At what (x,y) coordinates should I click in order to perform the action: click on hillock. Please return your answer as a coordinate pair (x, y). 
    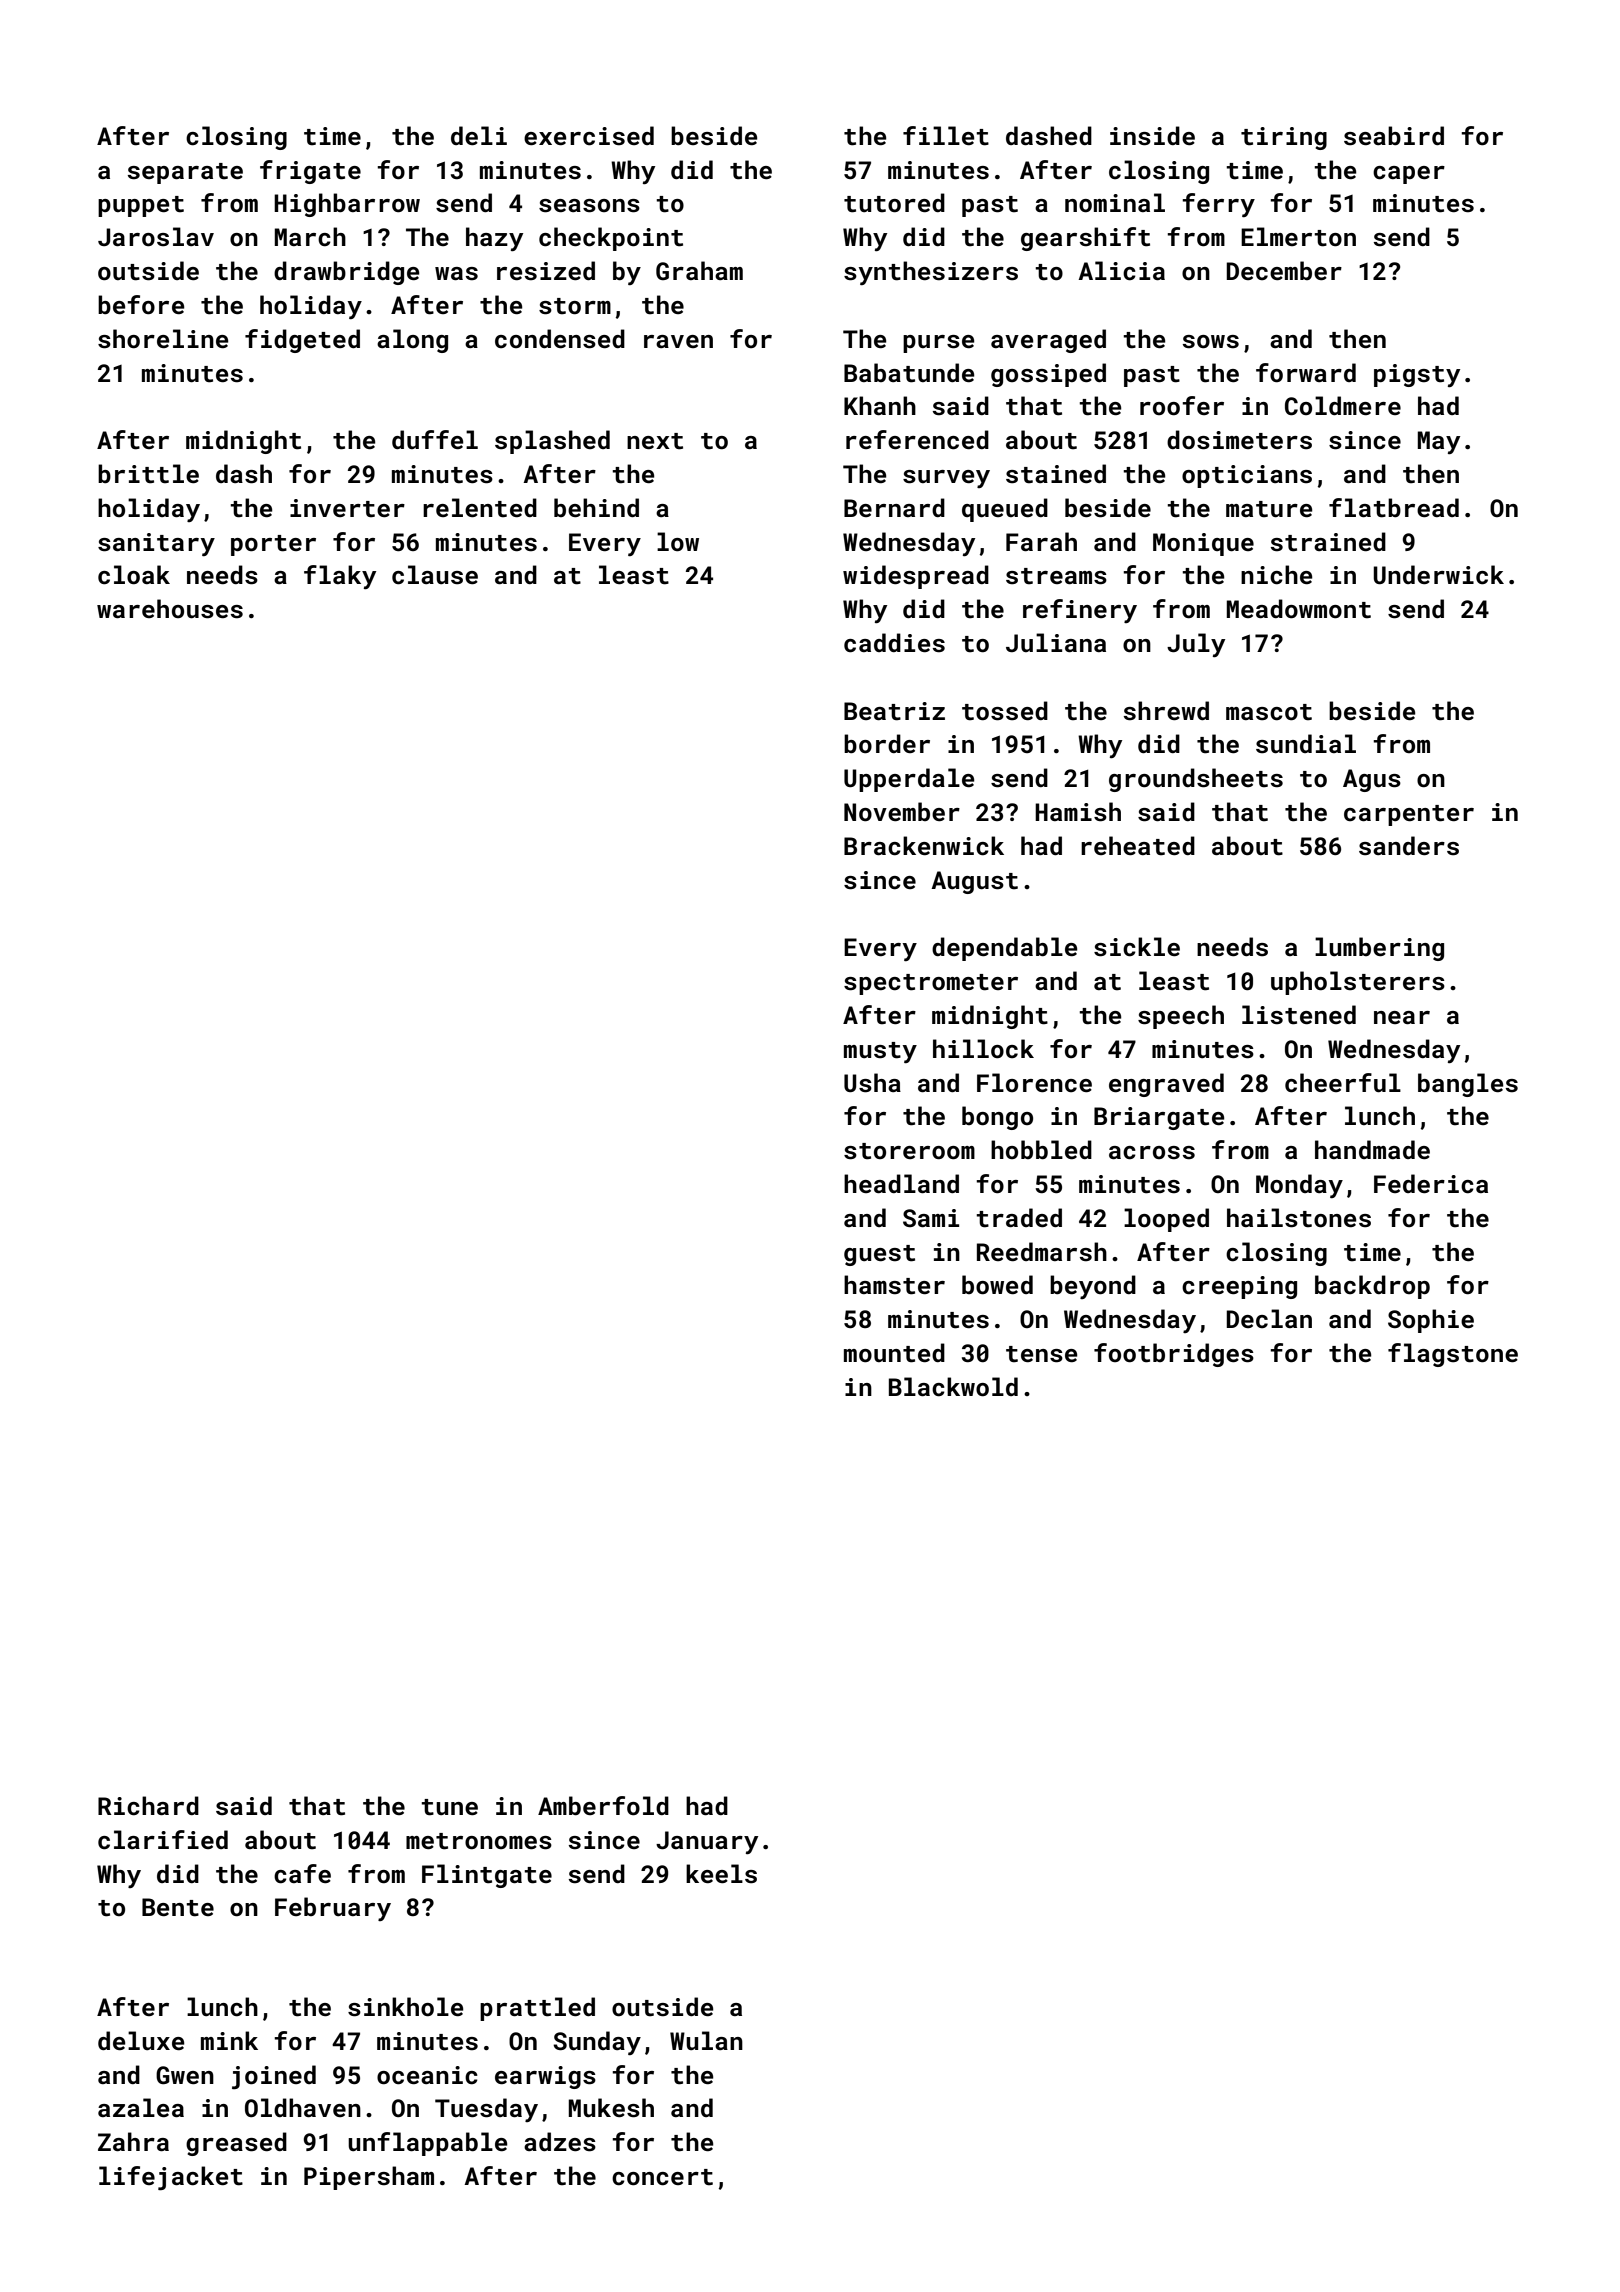
    Looking at the image, I should click on (983, 1048).
